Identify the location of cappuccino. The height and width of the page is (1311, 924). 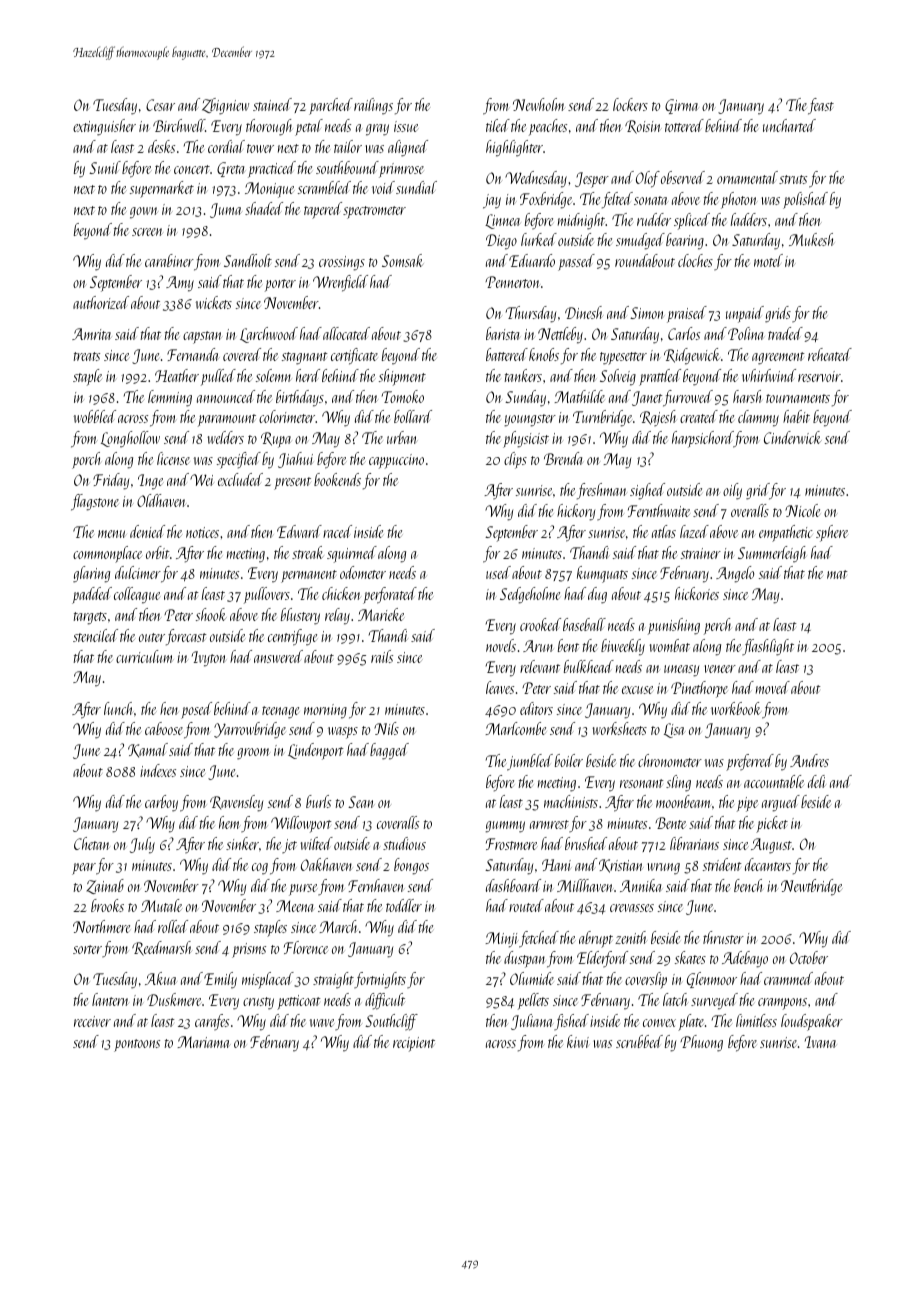
(396, 461).
